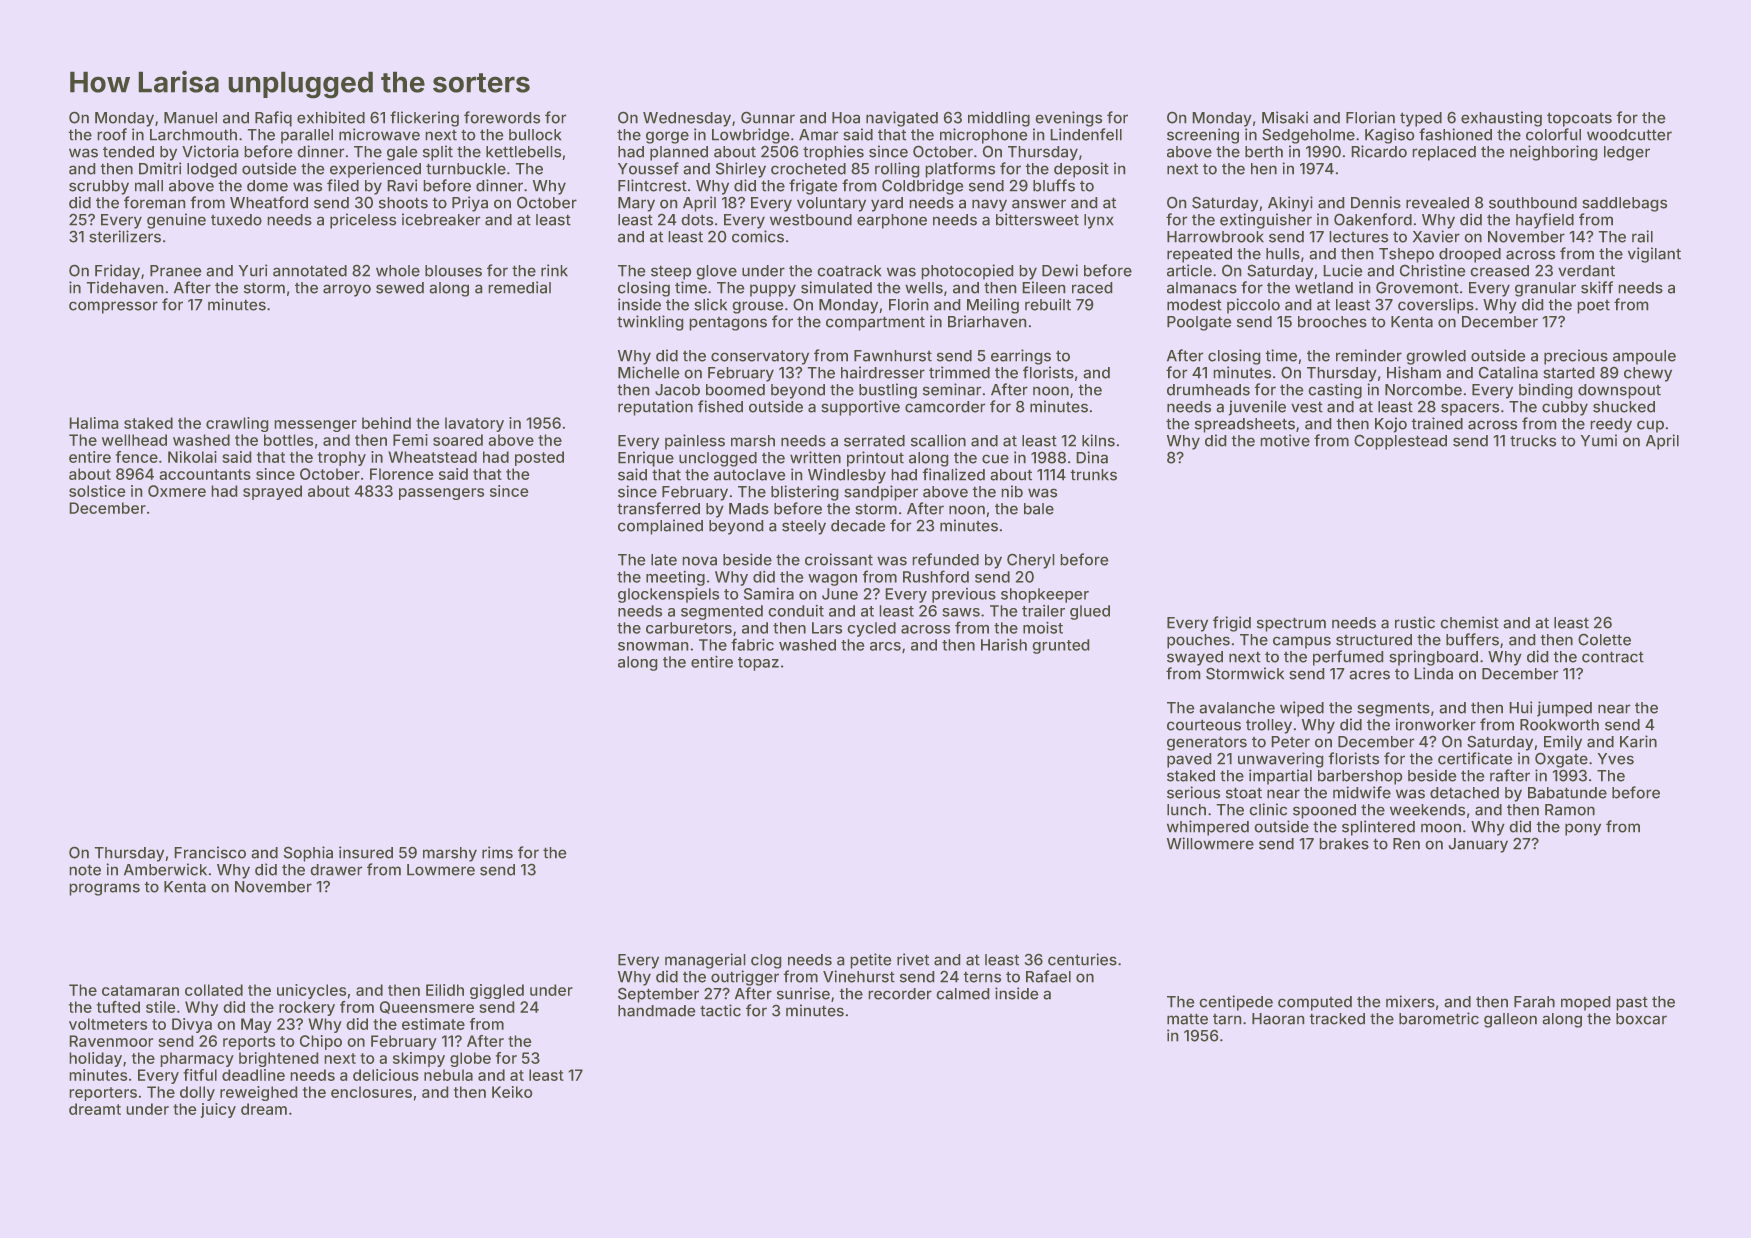 The image size is (1751, 1238). What do you see at coordinates (758, 664) in the screenshot?
I see `topaz` at bounding box center [758, 664].
